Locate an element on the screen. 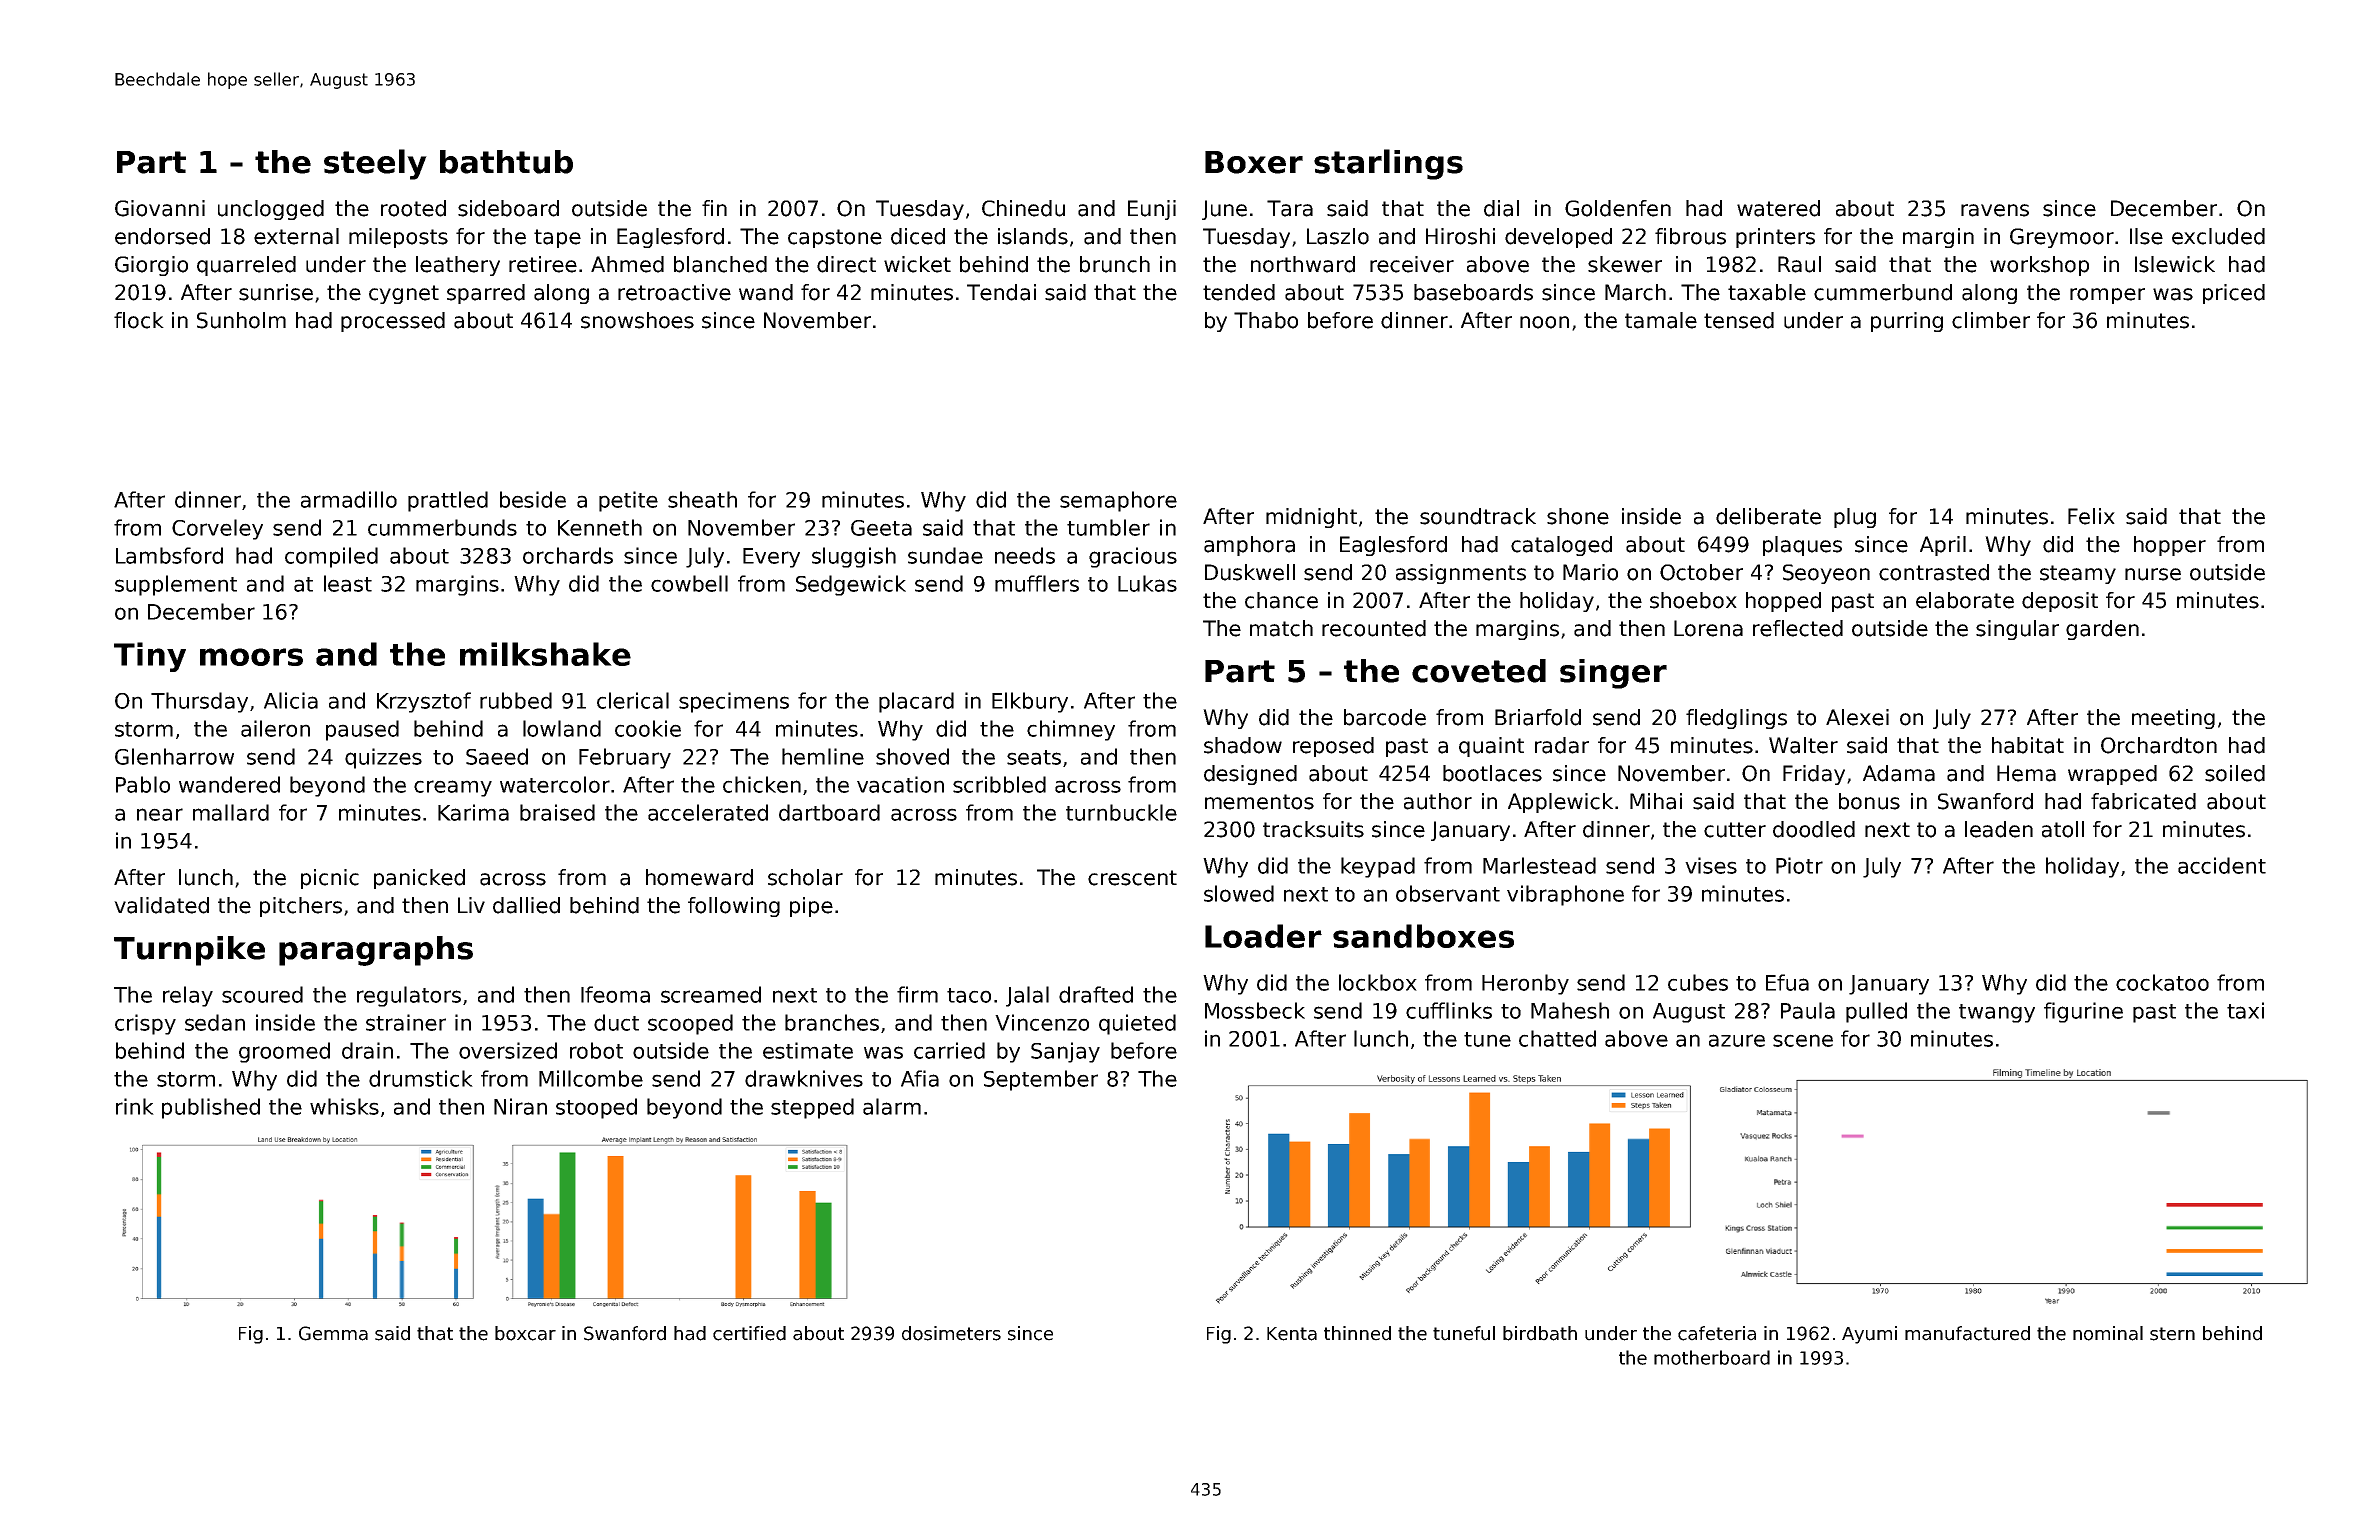  motherboard is located at coordinates (1712, 1357).
